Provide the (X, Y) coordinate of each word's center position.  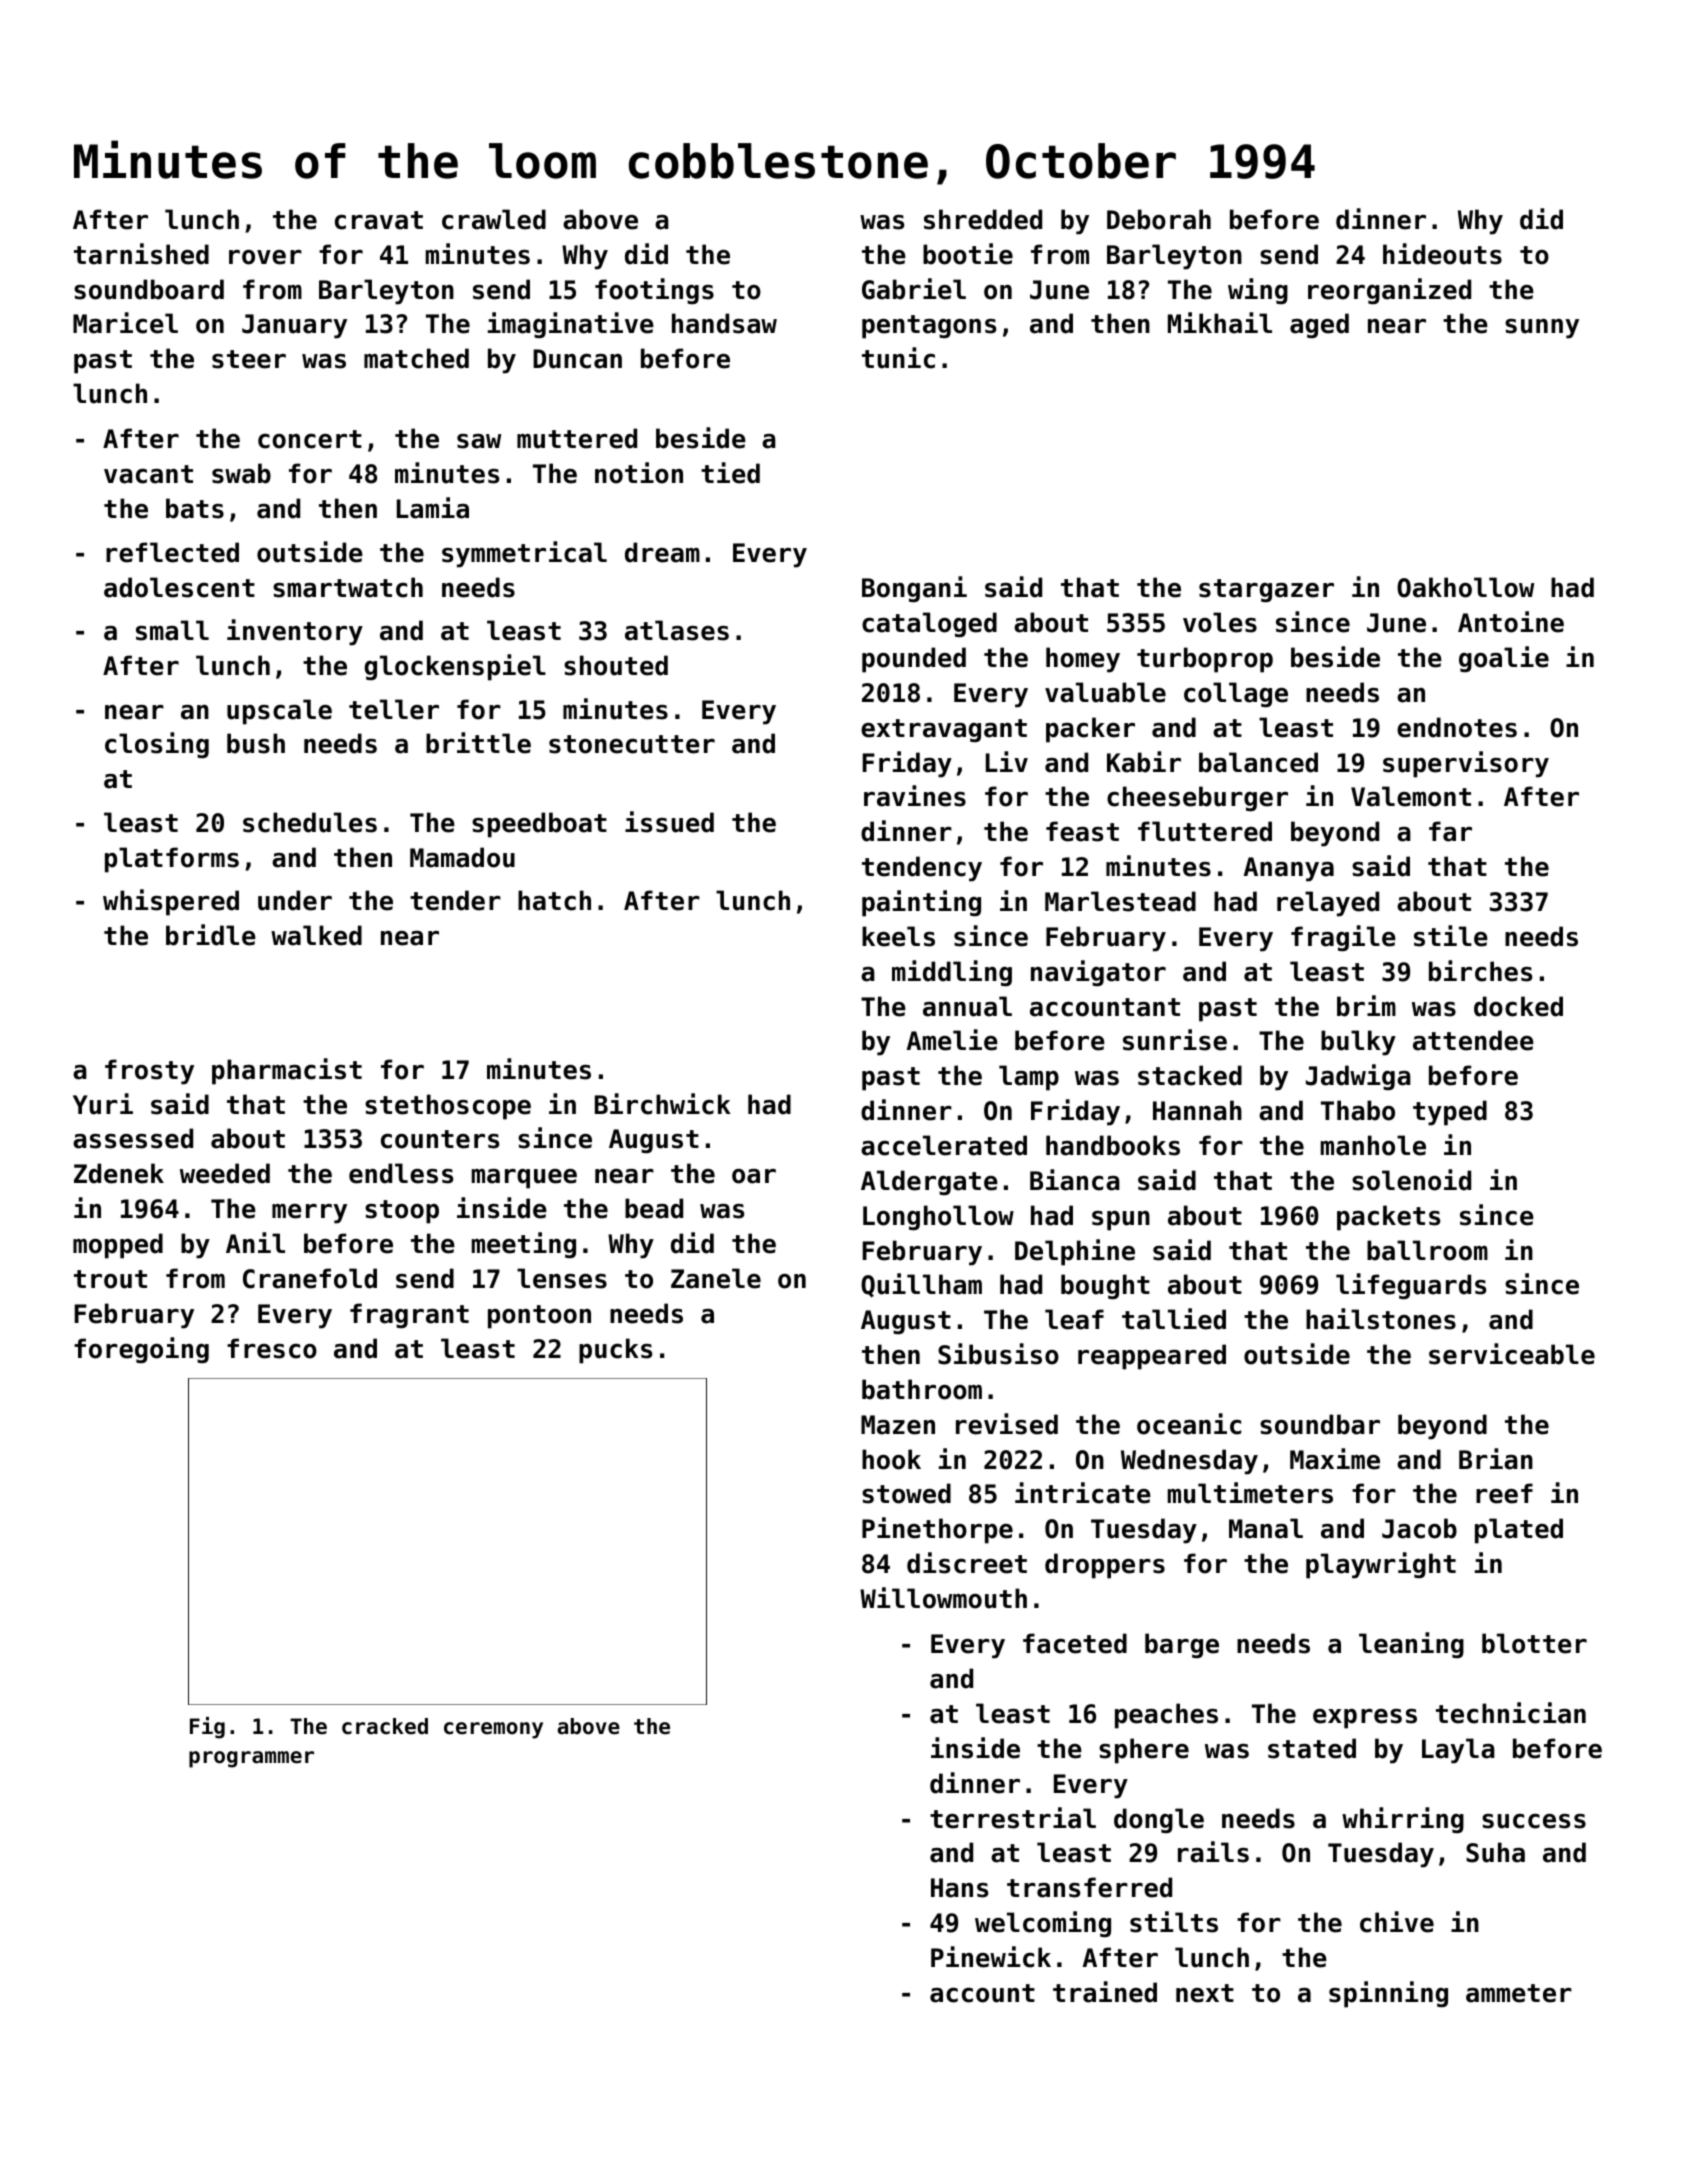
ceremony (493, 1730)
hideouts (1442, 254)
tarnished (141, 254)
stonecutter (632, 744)
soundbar (1320, 1424)
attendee (1473, 1040)
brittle (478, 743)
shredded (983, 219)
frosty (149, 1072)
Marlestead (1120, 901)
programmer (251, 1759)
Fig (207, 1728)
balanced (1258, 762)
